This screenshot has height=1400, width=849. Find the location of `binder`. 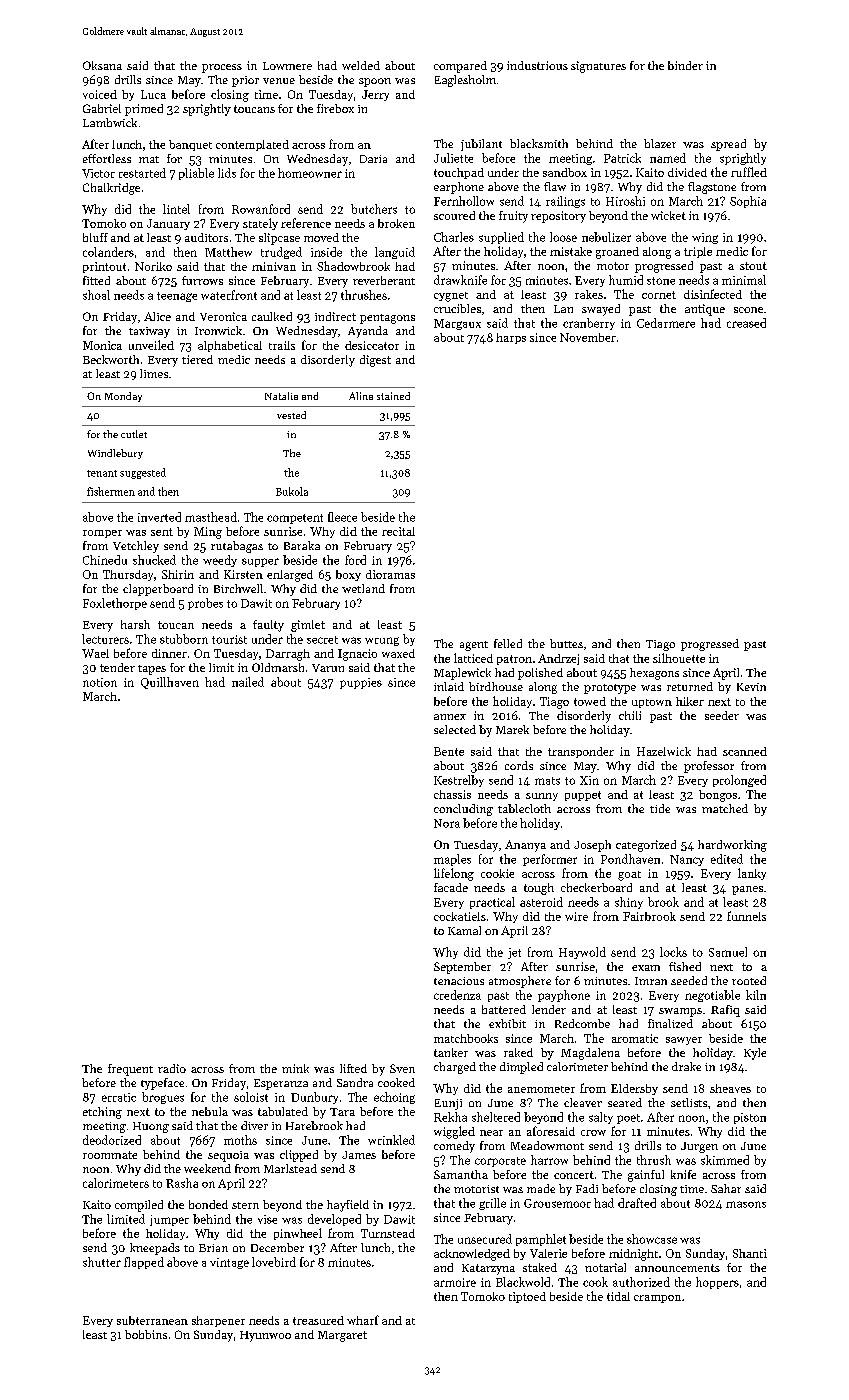

binder is located at coordinates (685, 65).
